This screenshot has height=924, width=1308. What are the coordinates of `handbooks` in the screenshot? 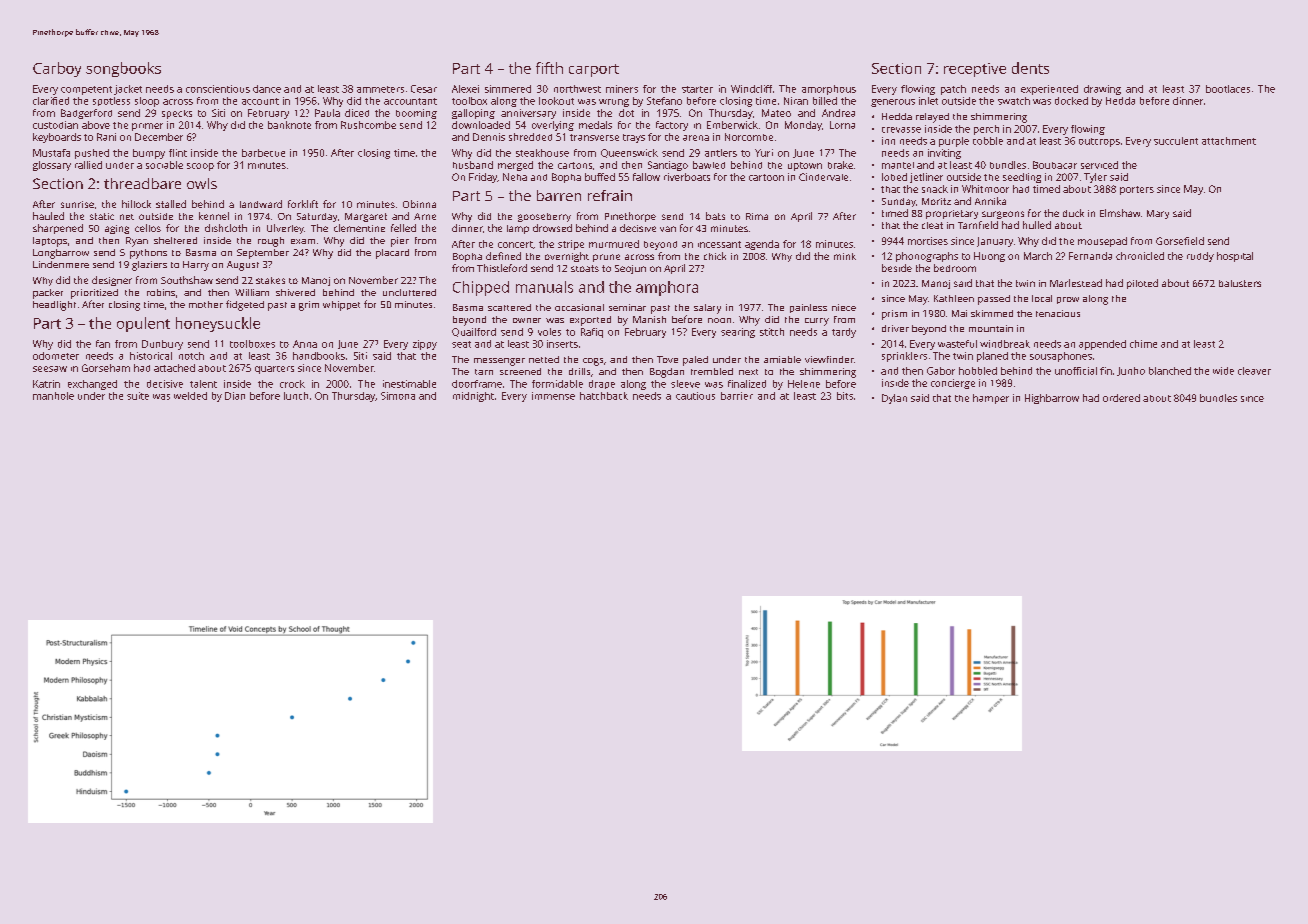 It's located at (319, 356).
